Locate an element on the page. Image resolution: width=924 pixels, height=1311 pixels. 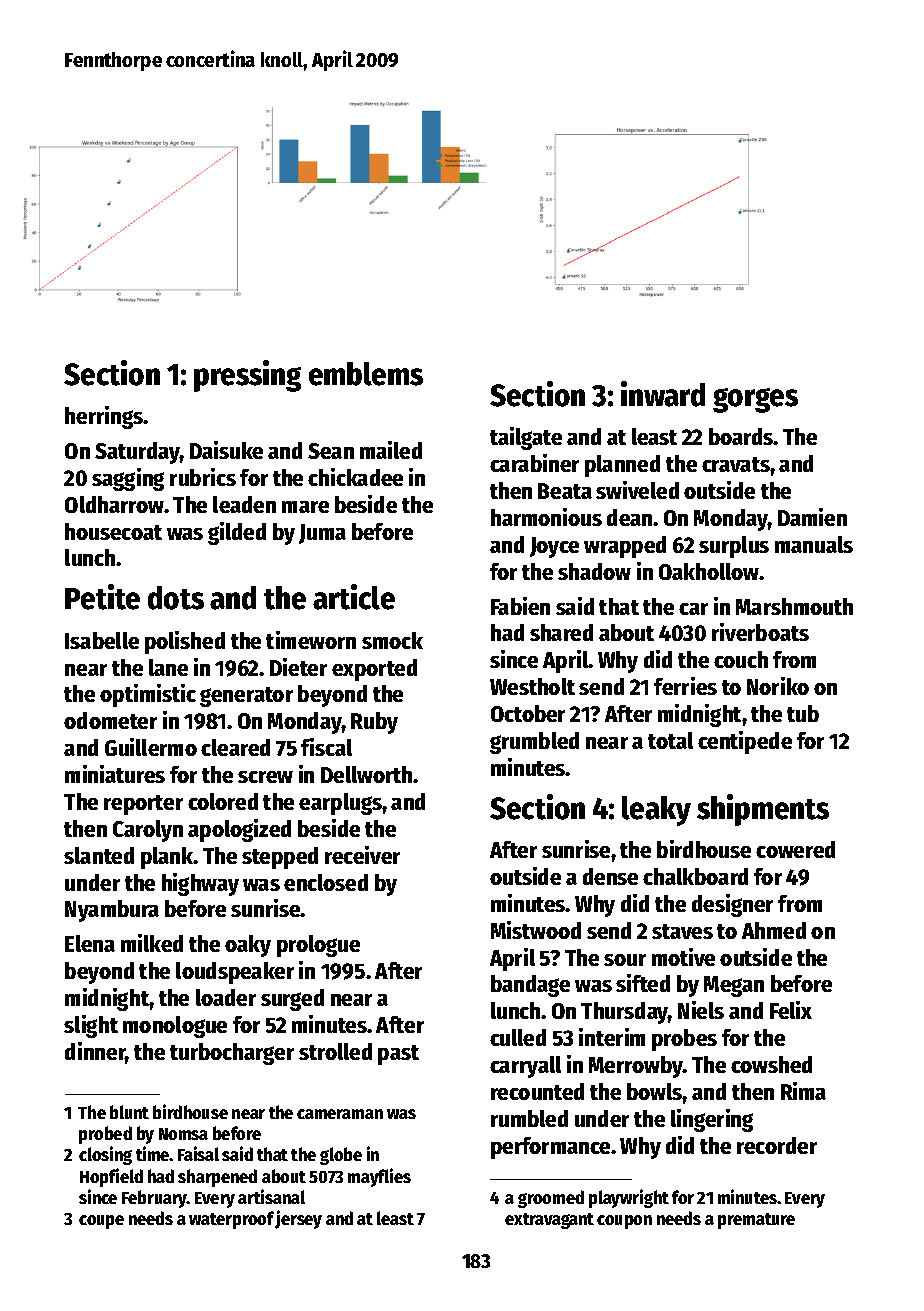
herrings is located at coordinates (104, 417).
